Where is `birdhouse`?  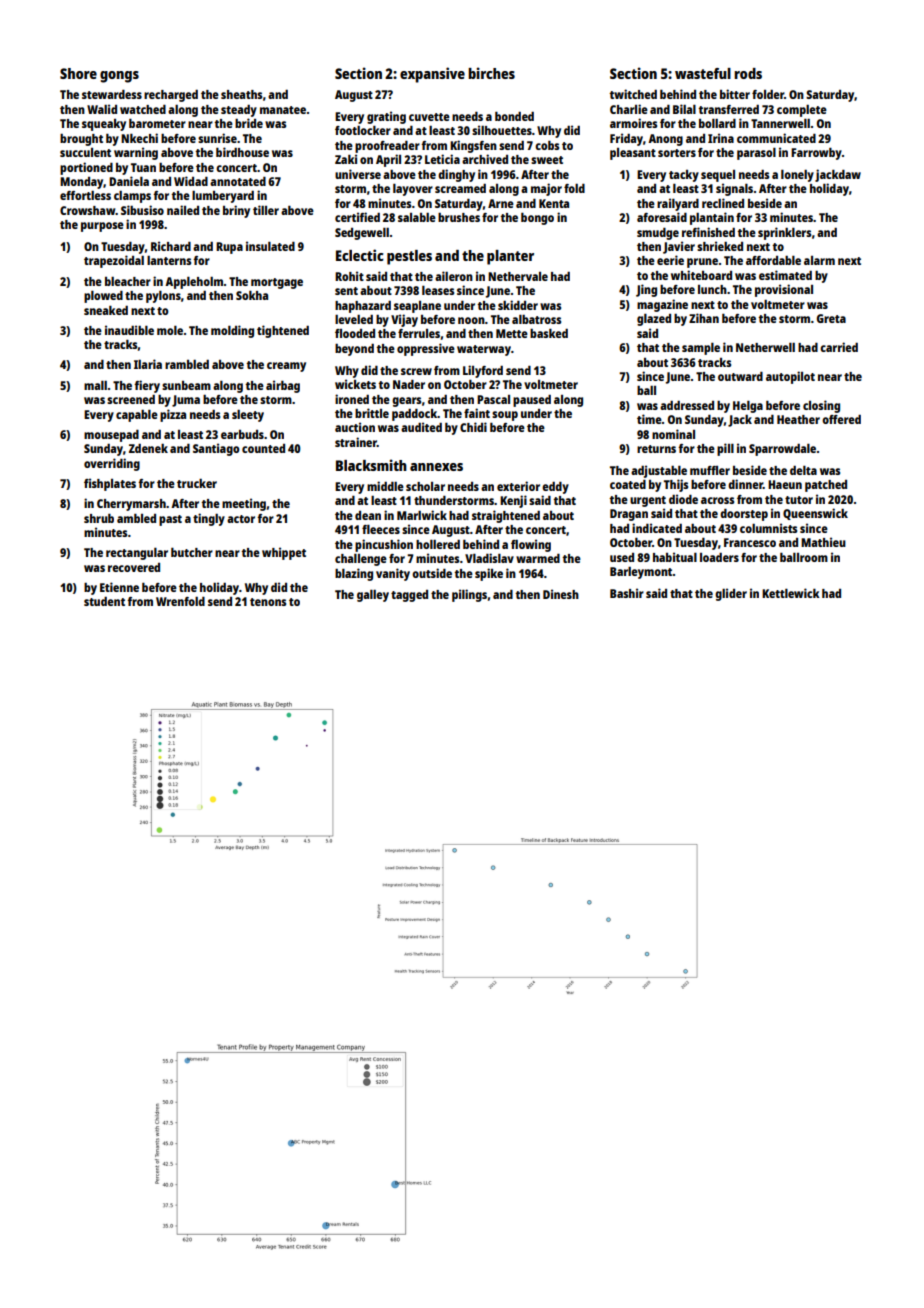 birdhouse is located at coordinates (242, 152).
